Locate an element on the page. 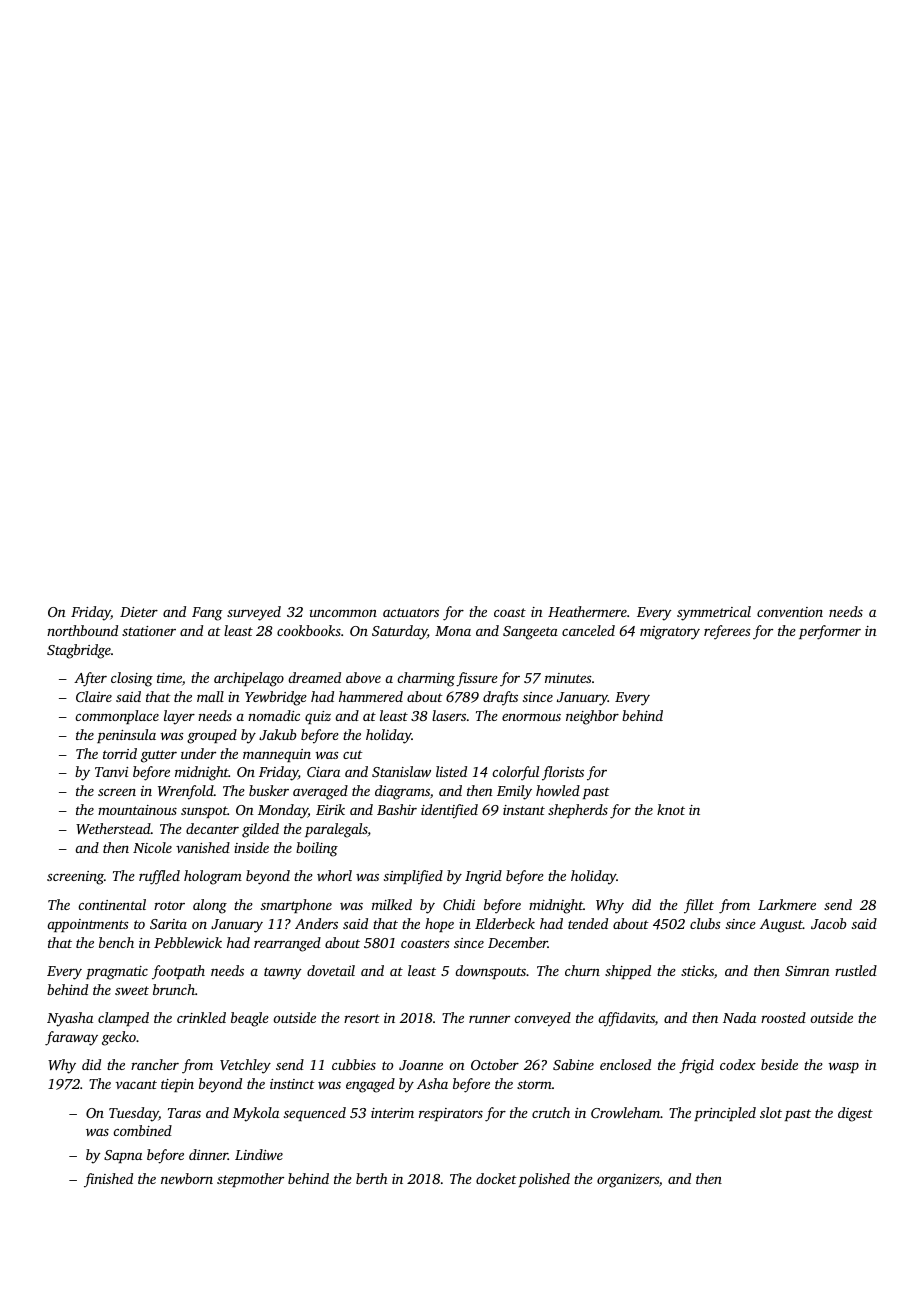 The height and width of the image is (1308, 924). Fang is located at coordinates (207, 614).
